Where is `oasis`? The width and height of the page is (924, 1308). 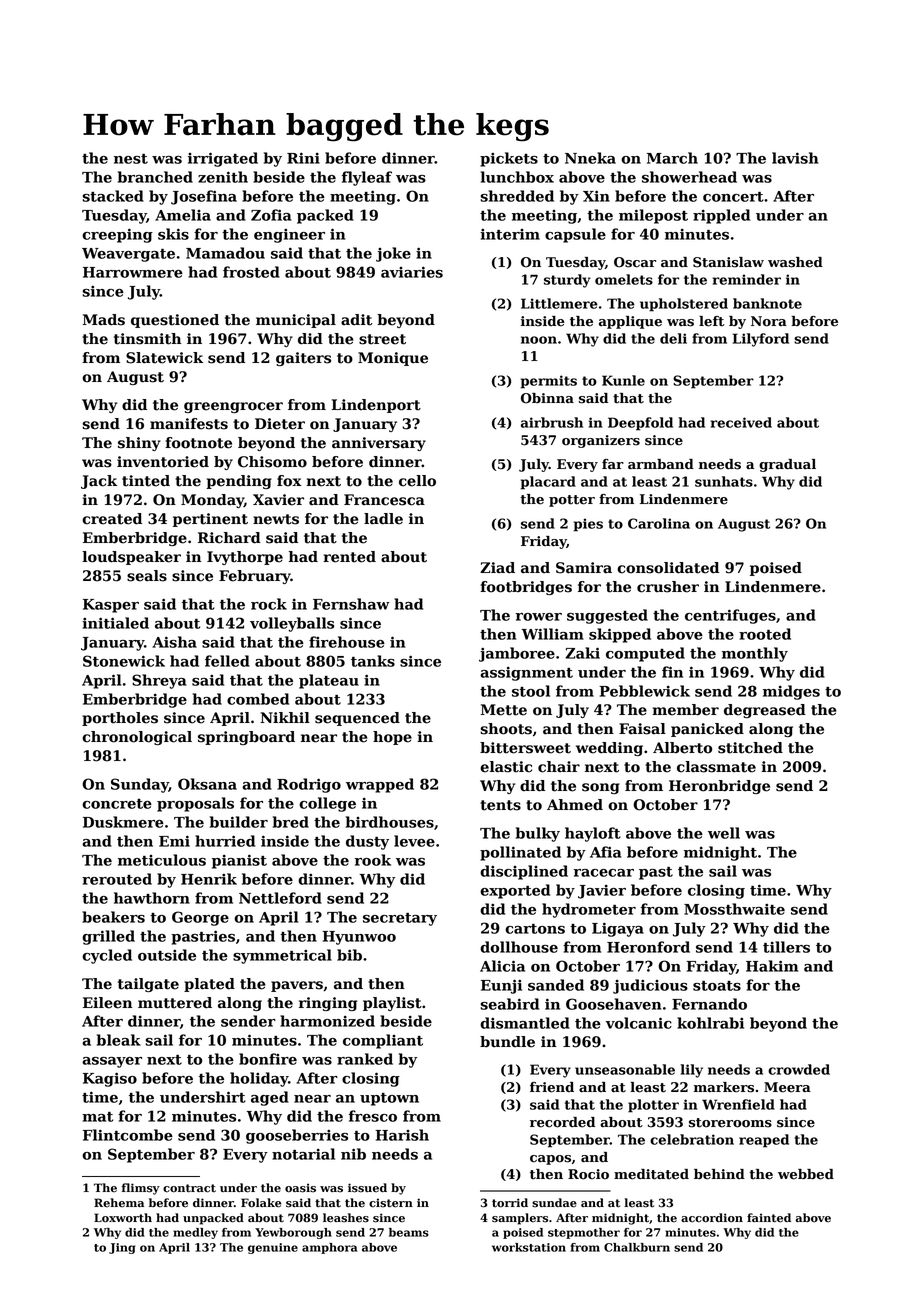
oasis is located at coordinates (300, 1188).
